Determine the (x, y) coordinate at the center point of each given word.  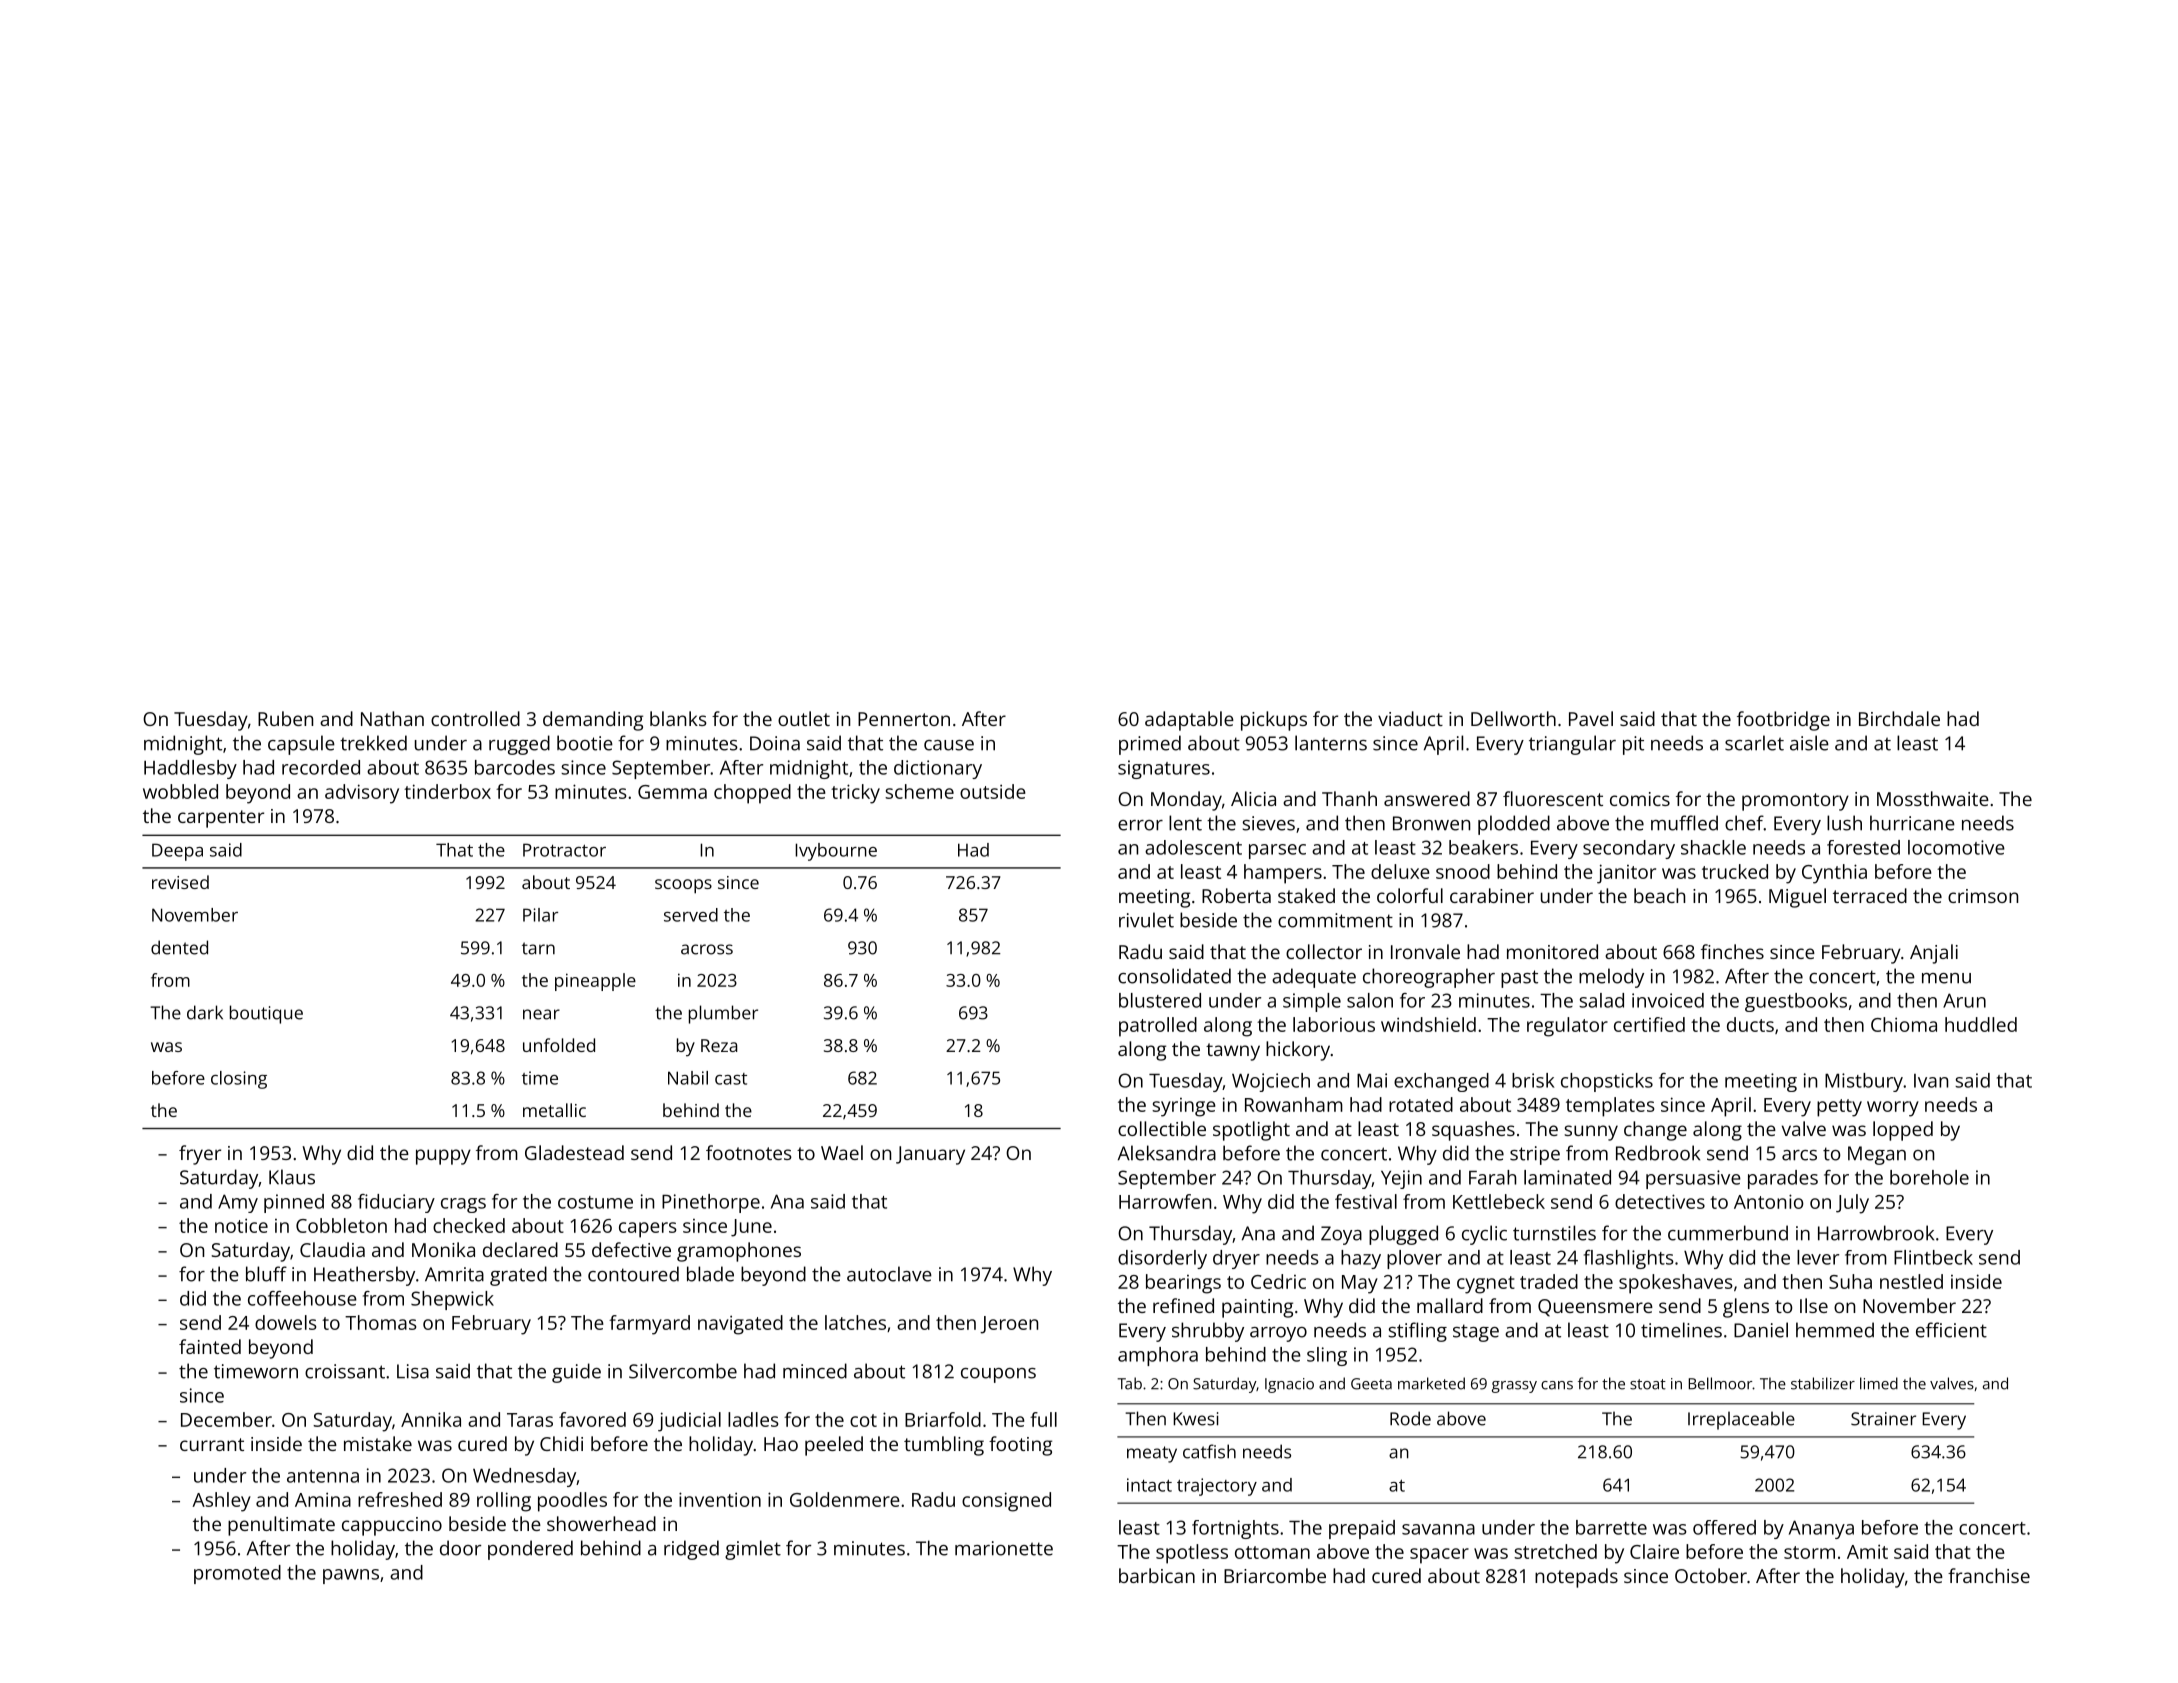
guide (576, 1373)
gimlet (753, 1550)
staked (1306, 895)
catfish (1209, 1451)
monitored (1552, 951)
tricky (855, 794)
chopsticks (1607, 1082)
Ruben (285, 718)
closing (239, 1080)
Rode (1410, 1418)
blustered (1160, 1000)
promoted (237, 1574)
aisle (1809, 743)
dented (179, 947)
